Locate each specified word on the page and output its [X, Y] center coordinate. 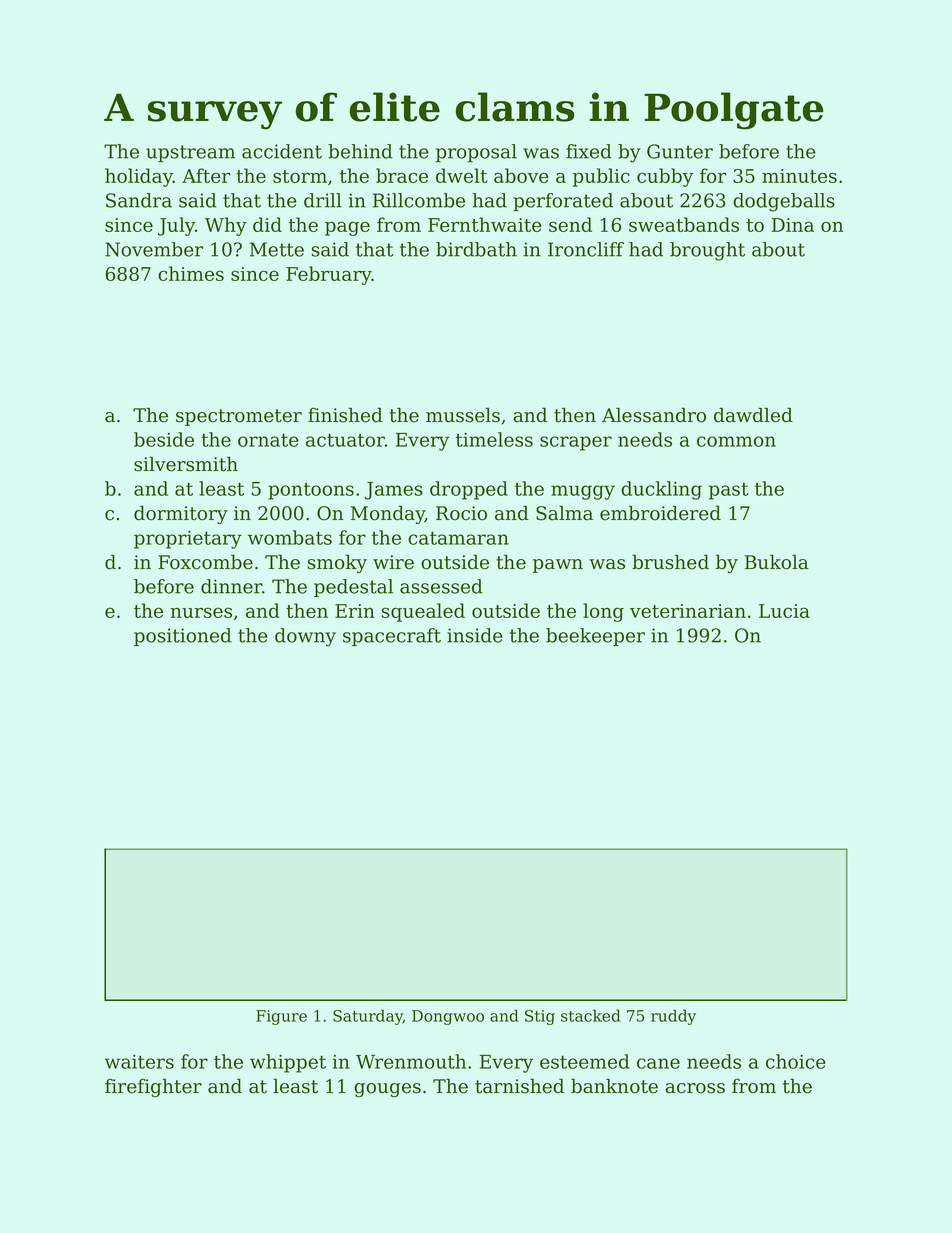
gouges [387, 1090]
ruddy [673, 1017]
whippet [288, 1063]
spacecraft [392, 637]
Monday [388, 514]
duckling [661, 490]
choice [796, 1061]
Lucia [784, 611]
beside [164, 439]
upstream [190, 153]
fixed [589, 151]
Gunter [680, 151]
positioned [183, 637]
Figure [281, 1017]
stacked [591, 1015]
